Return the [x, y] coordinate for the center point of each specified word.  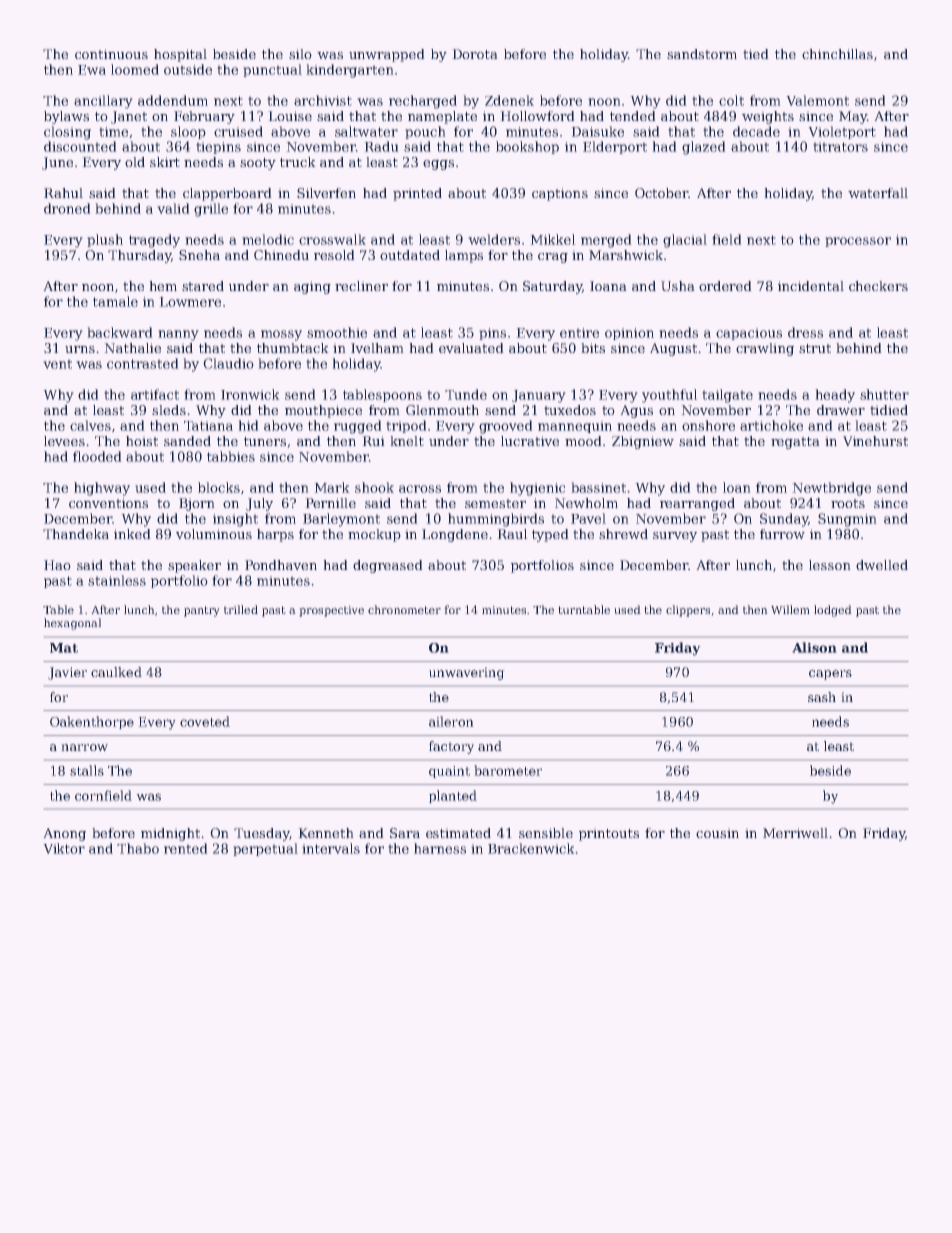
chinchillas [837, 54]
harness [440, 848]
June [57, 163]
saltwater [366, 131]
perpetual [265, 849]
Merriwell [795, 833]
